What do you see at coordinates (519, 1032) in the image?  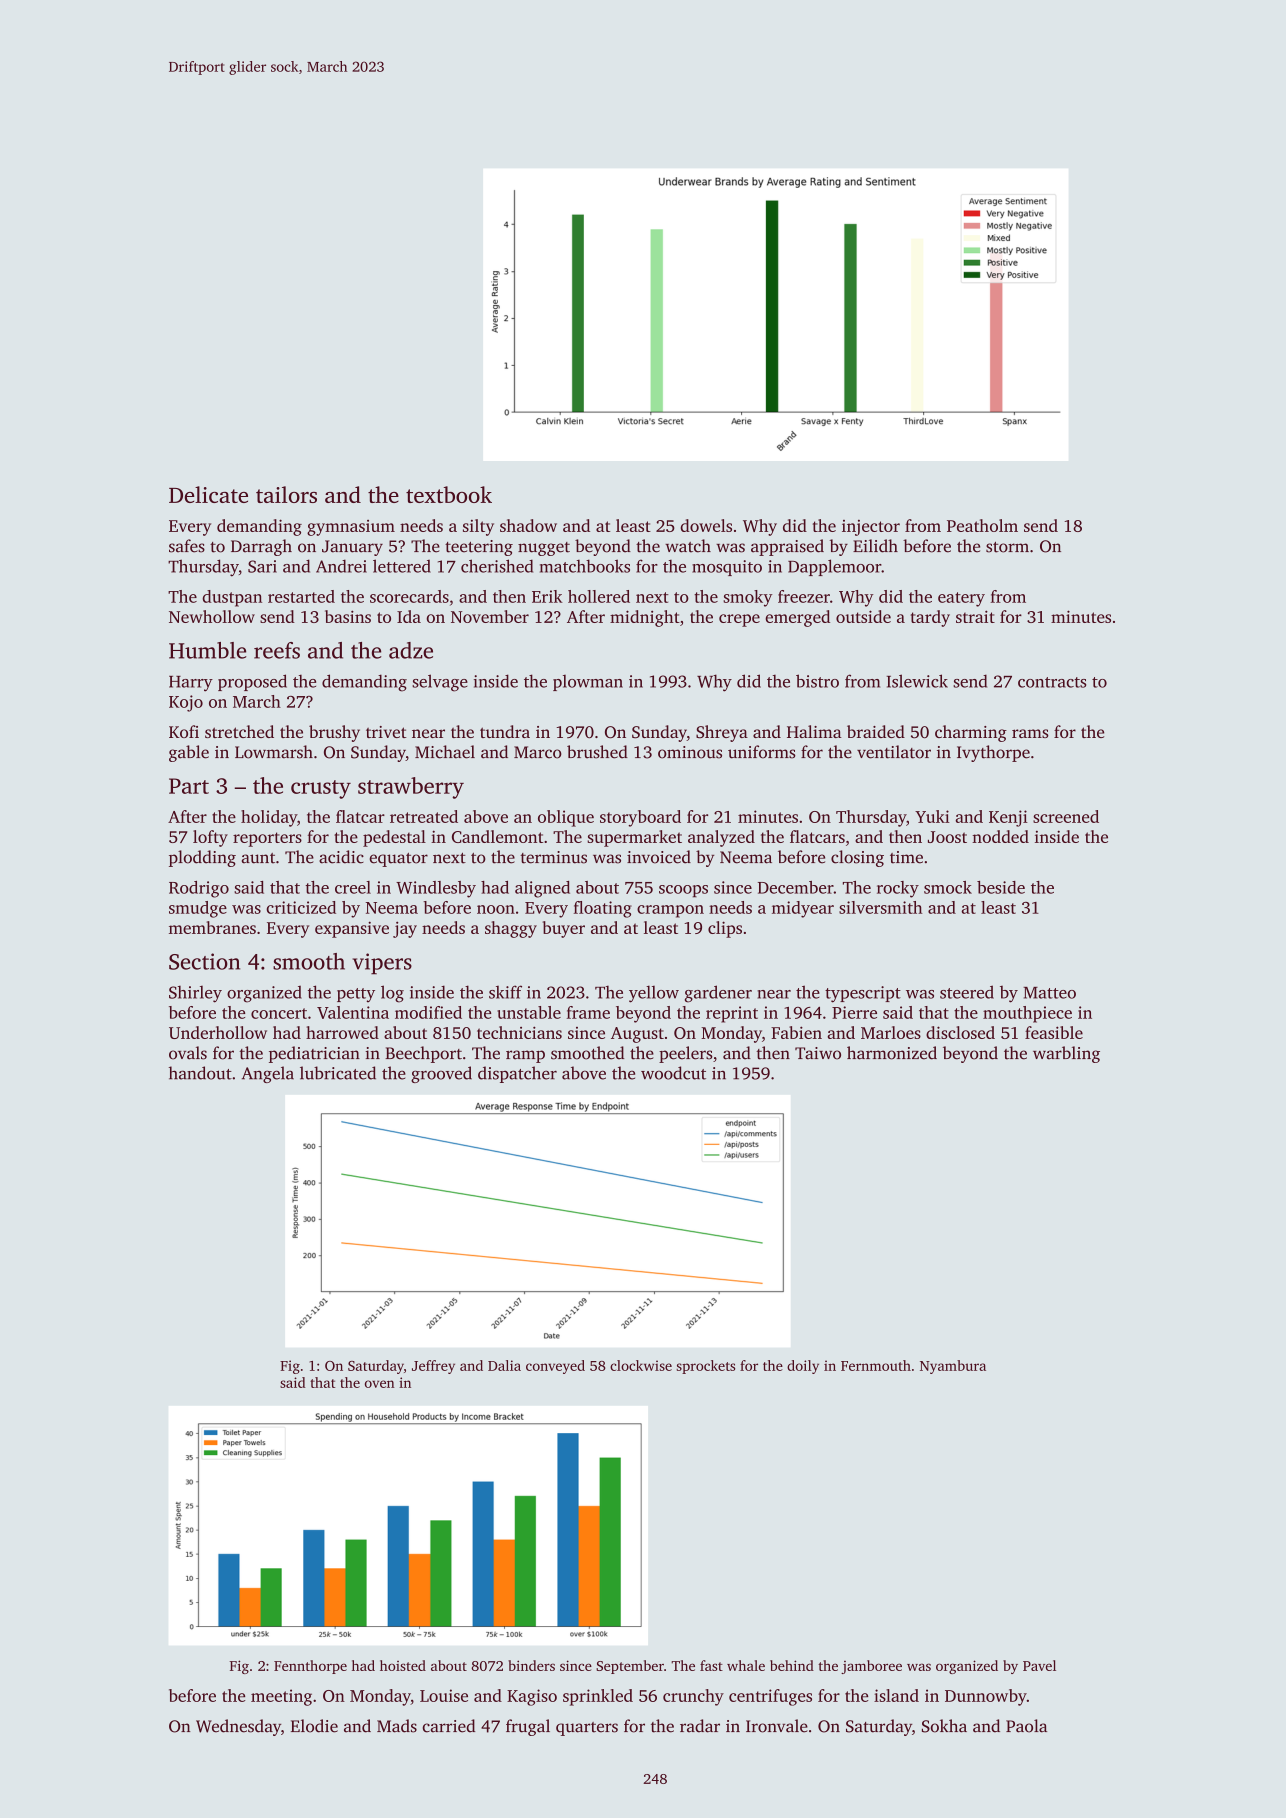 I see `technicians` at bounding box center [519, 1032].
